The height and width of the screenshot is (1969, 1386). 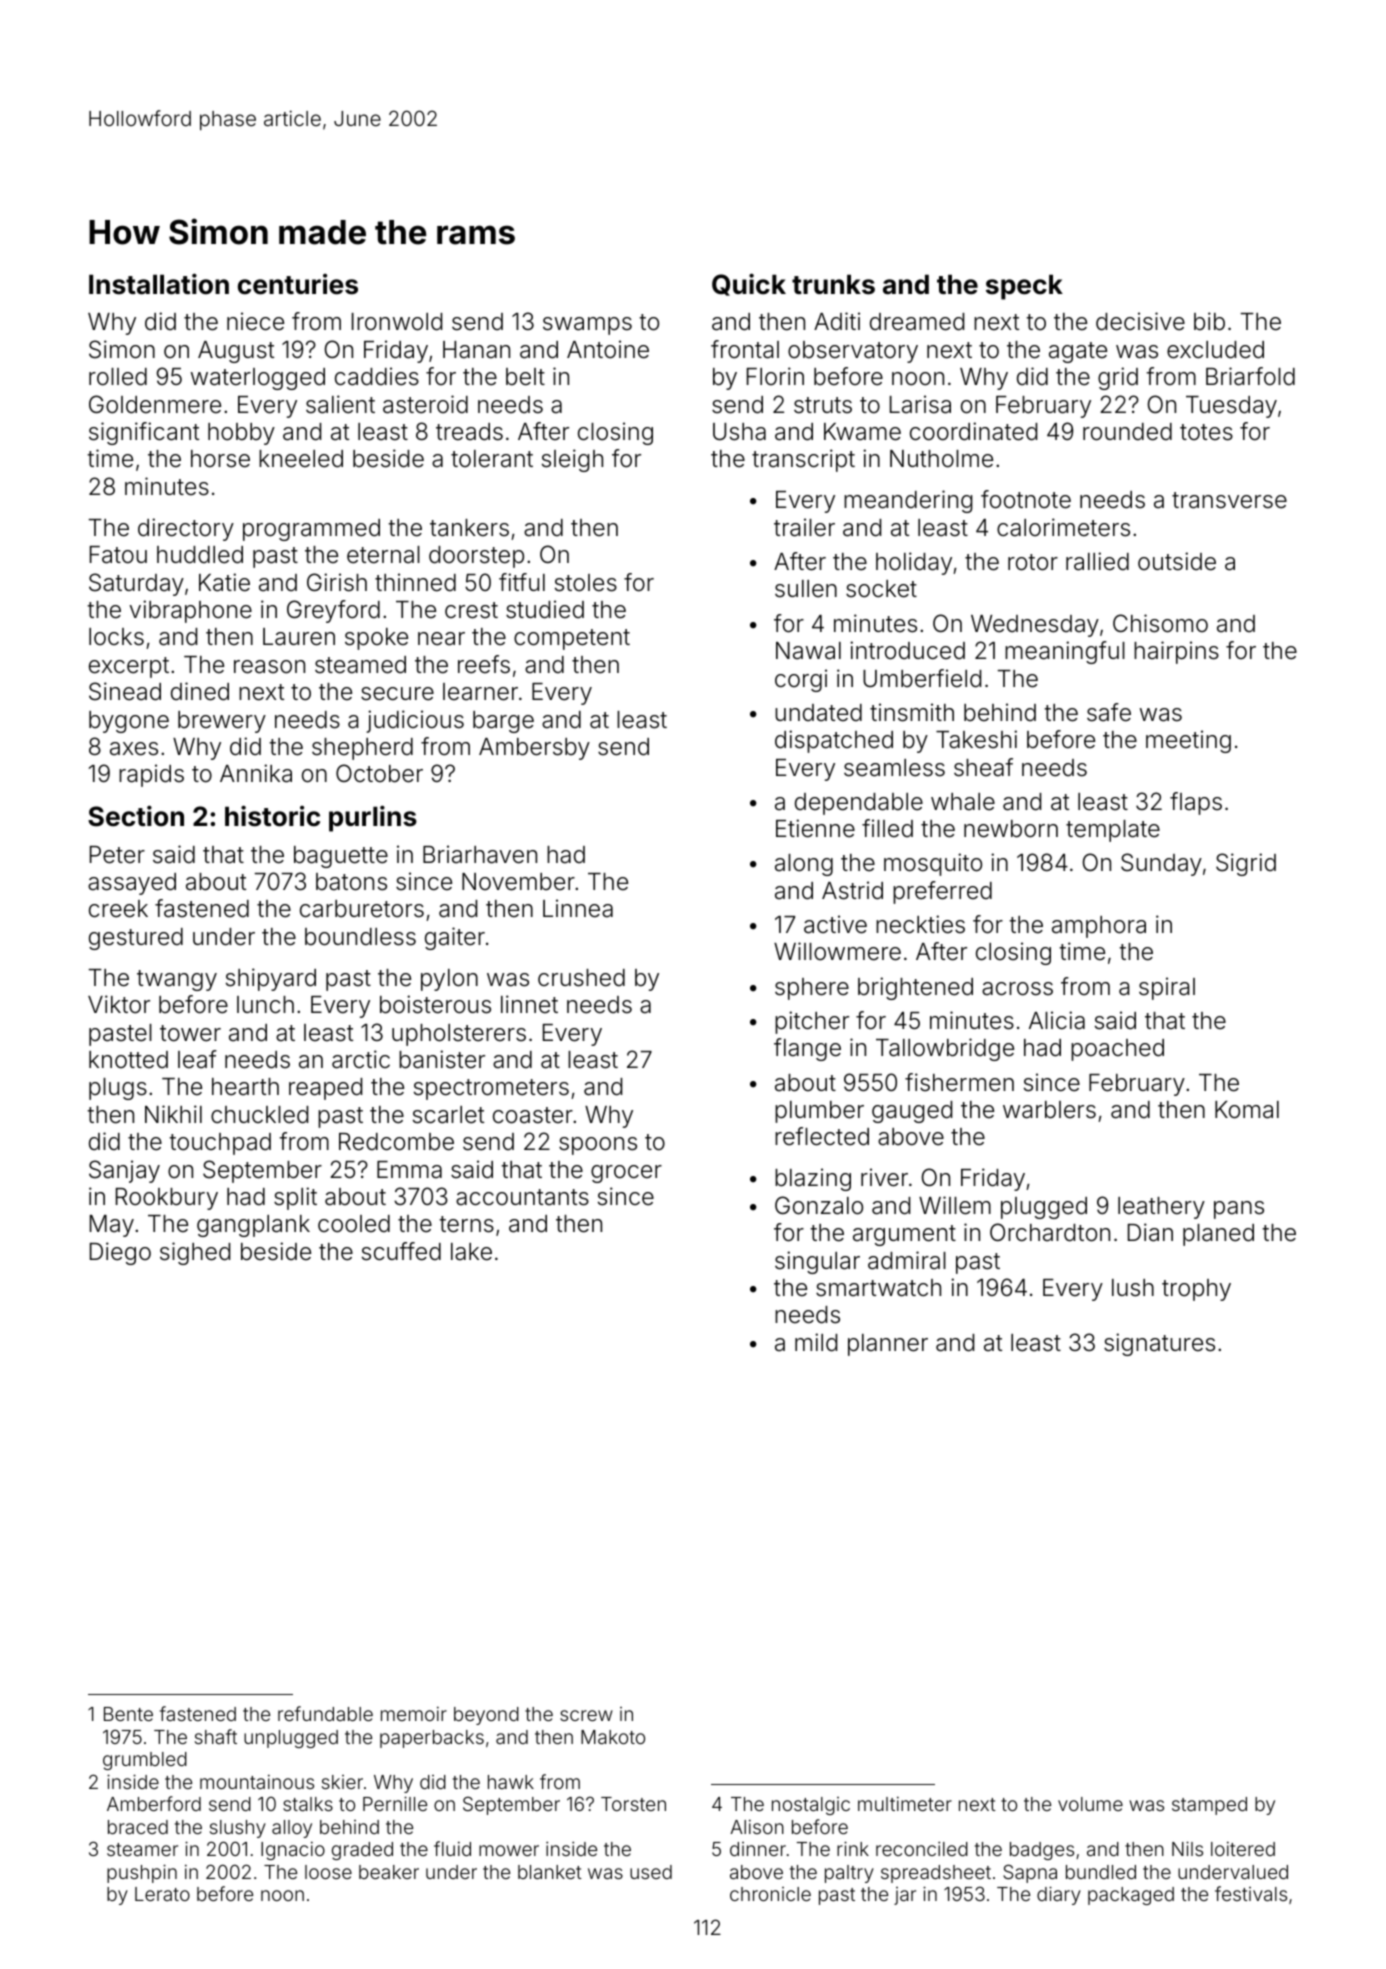 I want to click on lake, so click(x=471, y=1252).
